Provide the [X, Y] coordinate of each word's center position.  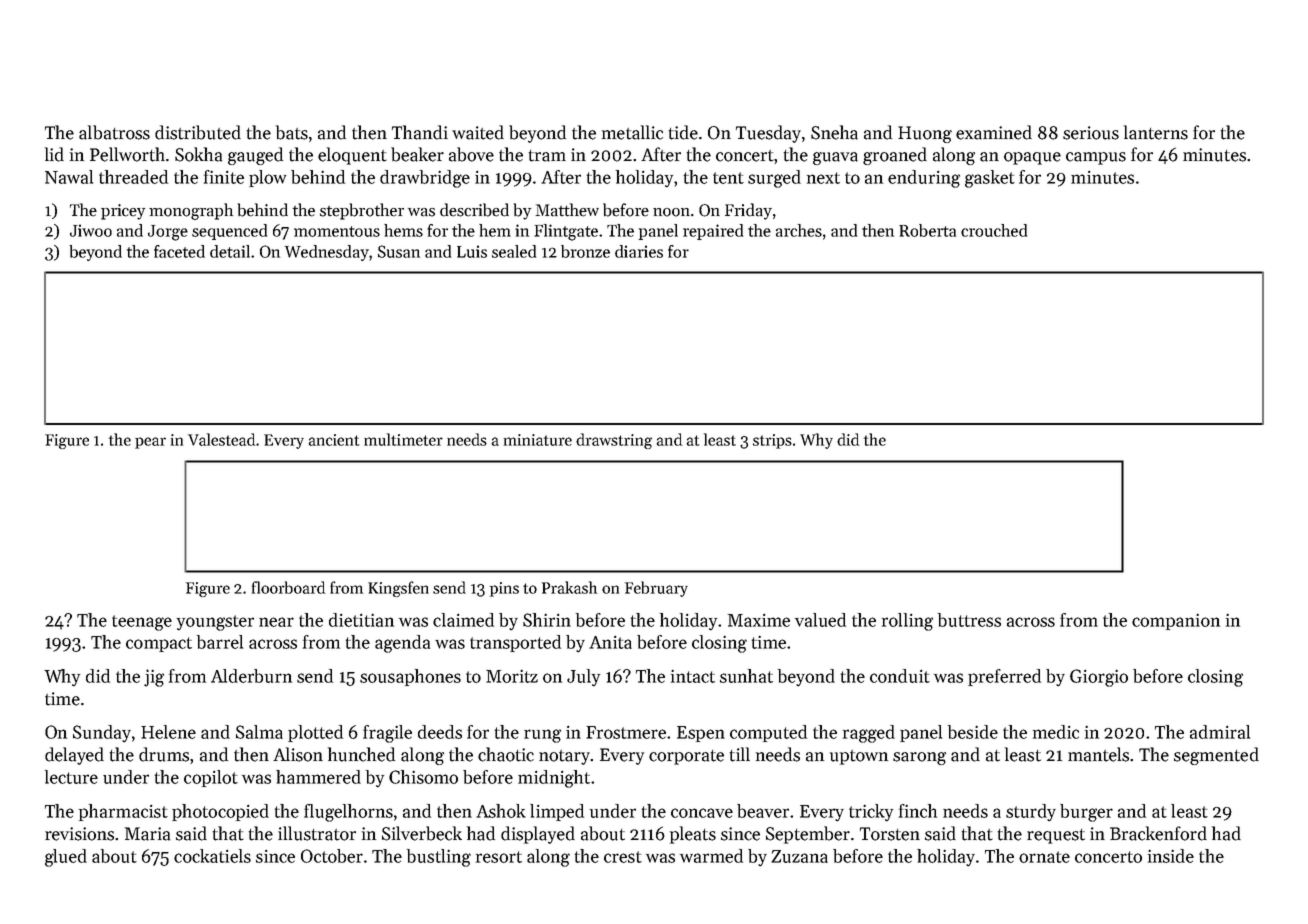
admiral [1220, 732]
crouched [994, 230]
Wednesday [327, 253]
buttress [969, 620]
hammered [318, 777]
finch [918, 811]
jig [154, 678]
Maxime [759, 620]
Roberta [927, 230]
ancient [334, 440]
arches [799, 230]
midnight [554, 779]
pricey [123, 212]
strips [772, 441]
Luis [472, 251]
